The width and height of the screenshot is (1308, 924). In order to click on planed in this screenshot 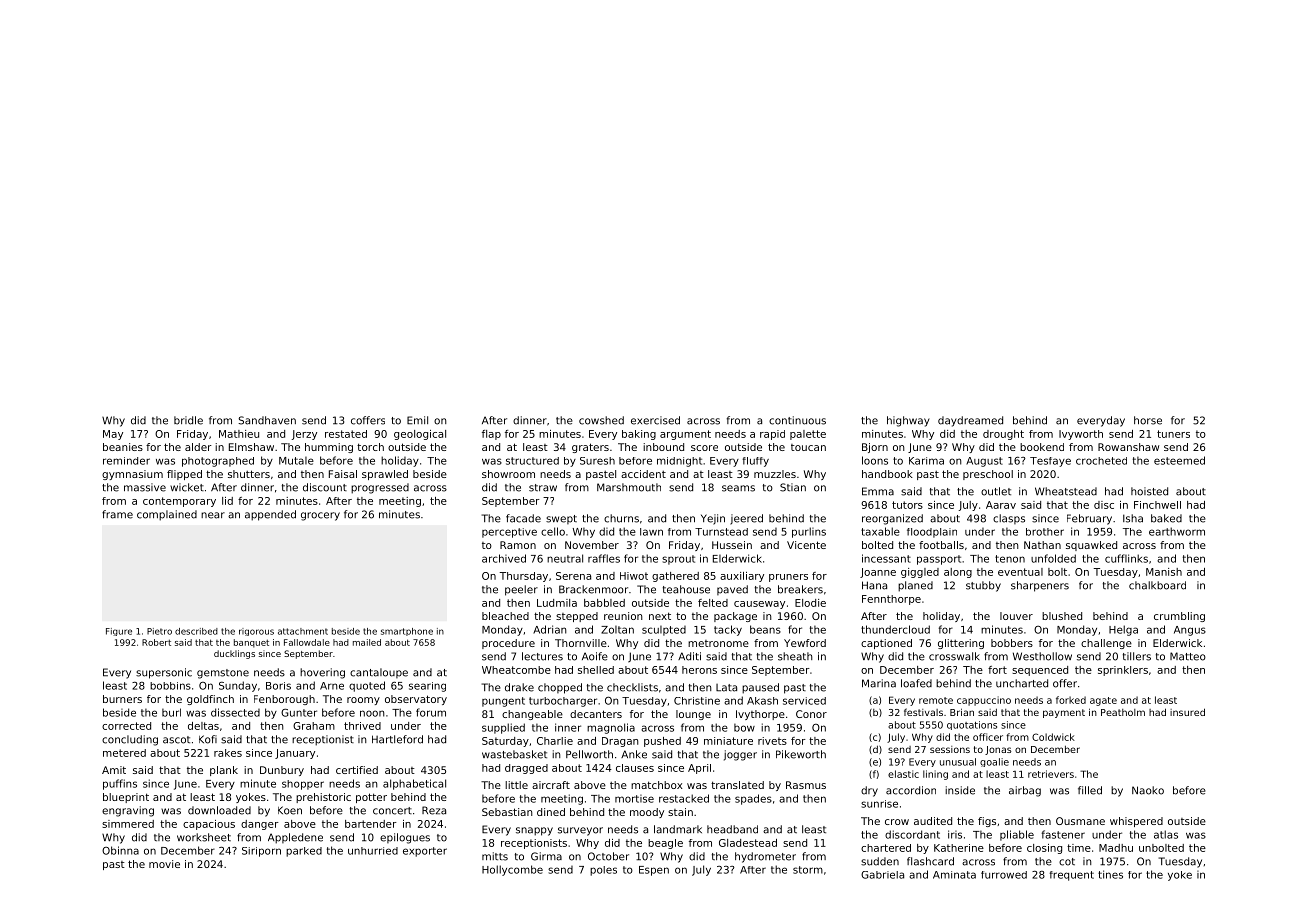, I will do `click(915, 586)`.
